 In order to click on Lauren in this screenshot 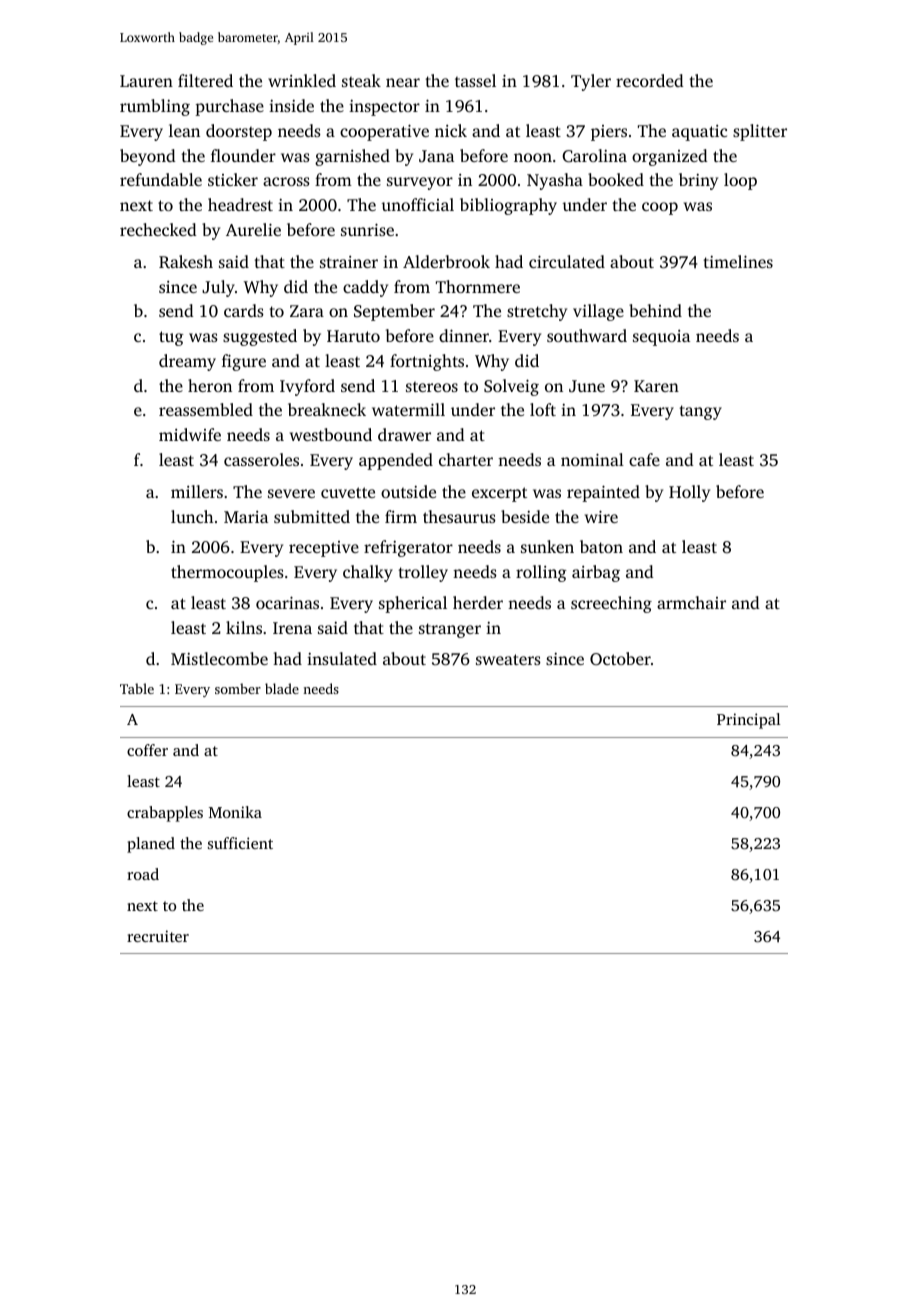, I will do `click(146, 81)`.
